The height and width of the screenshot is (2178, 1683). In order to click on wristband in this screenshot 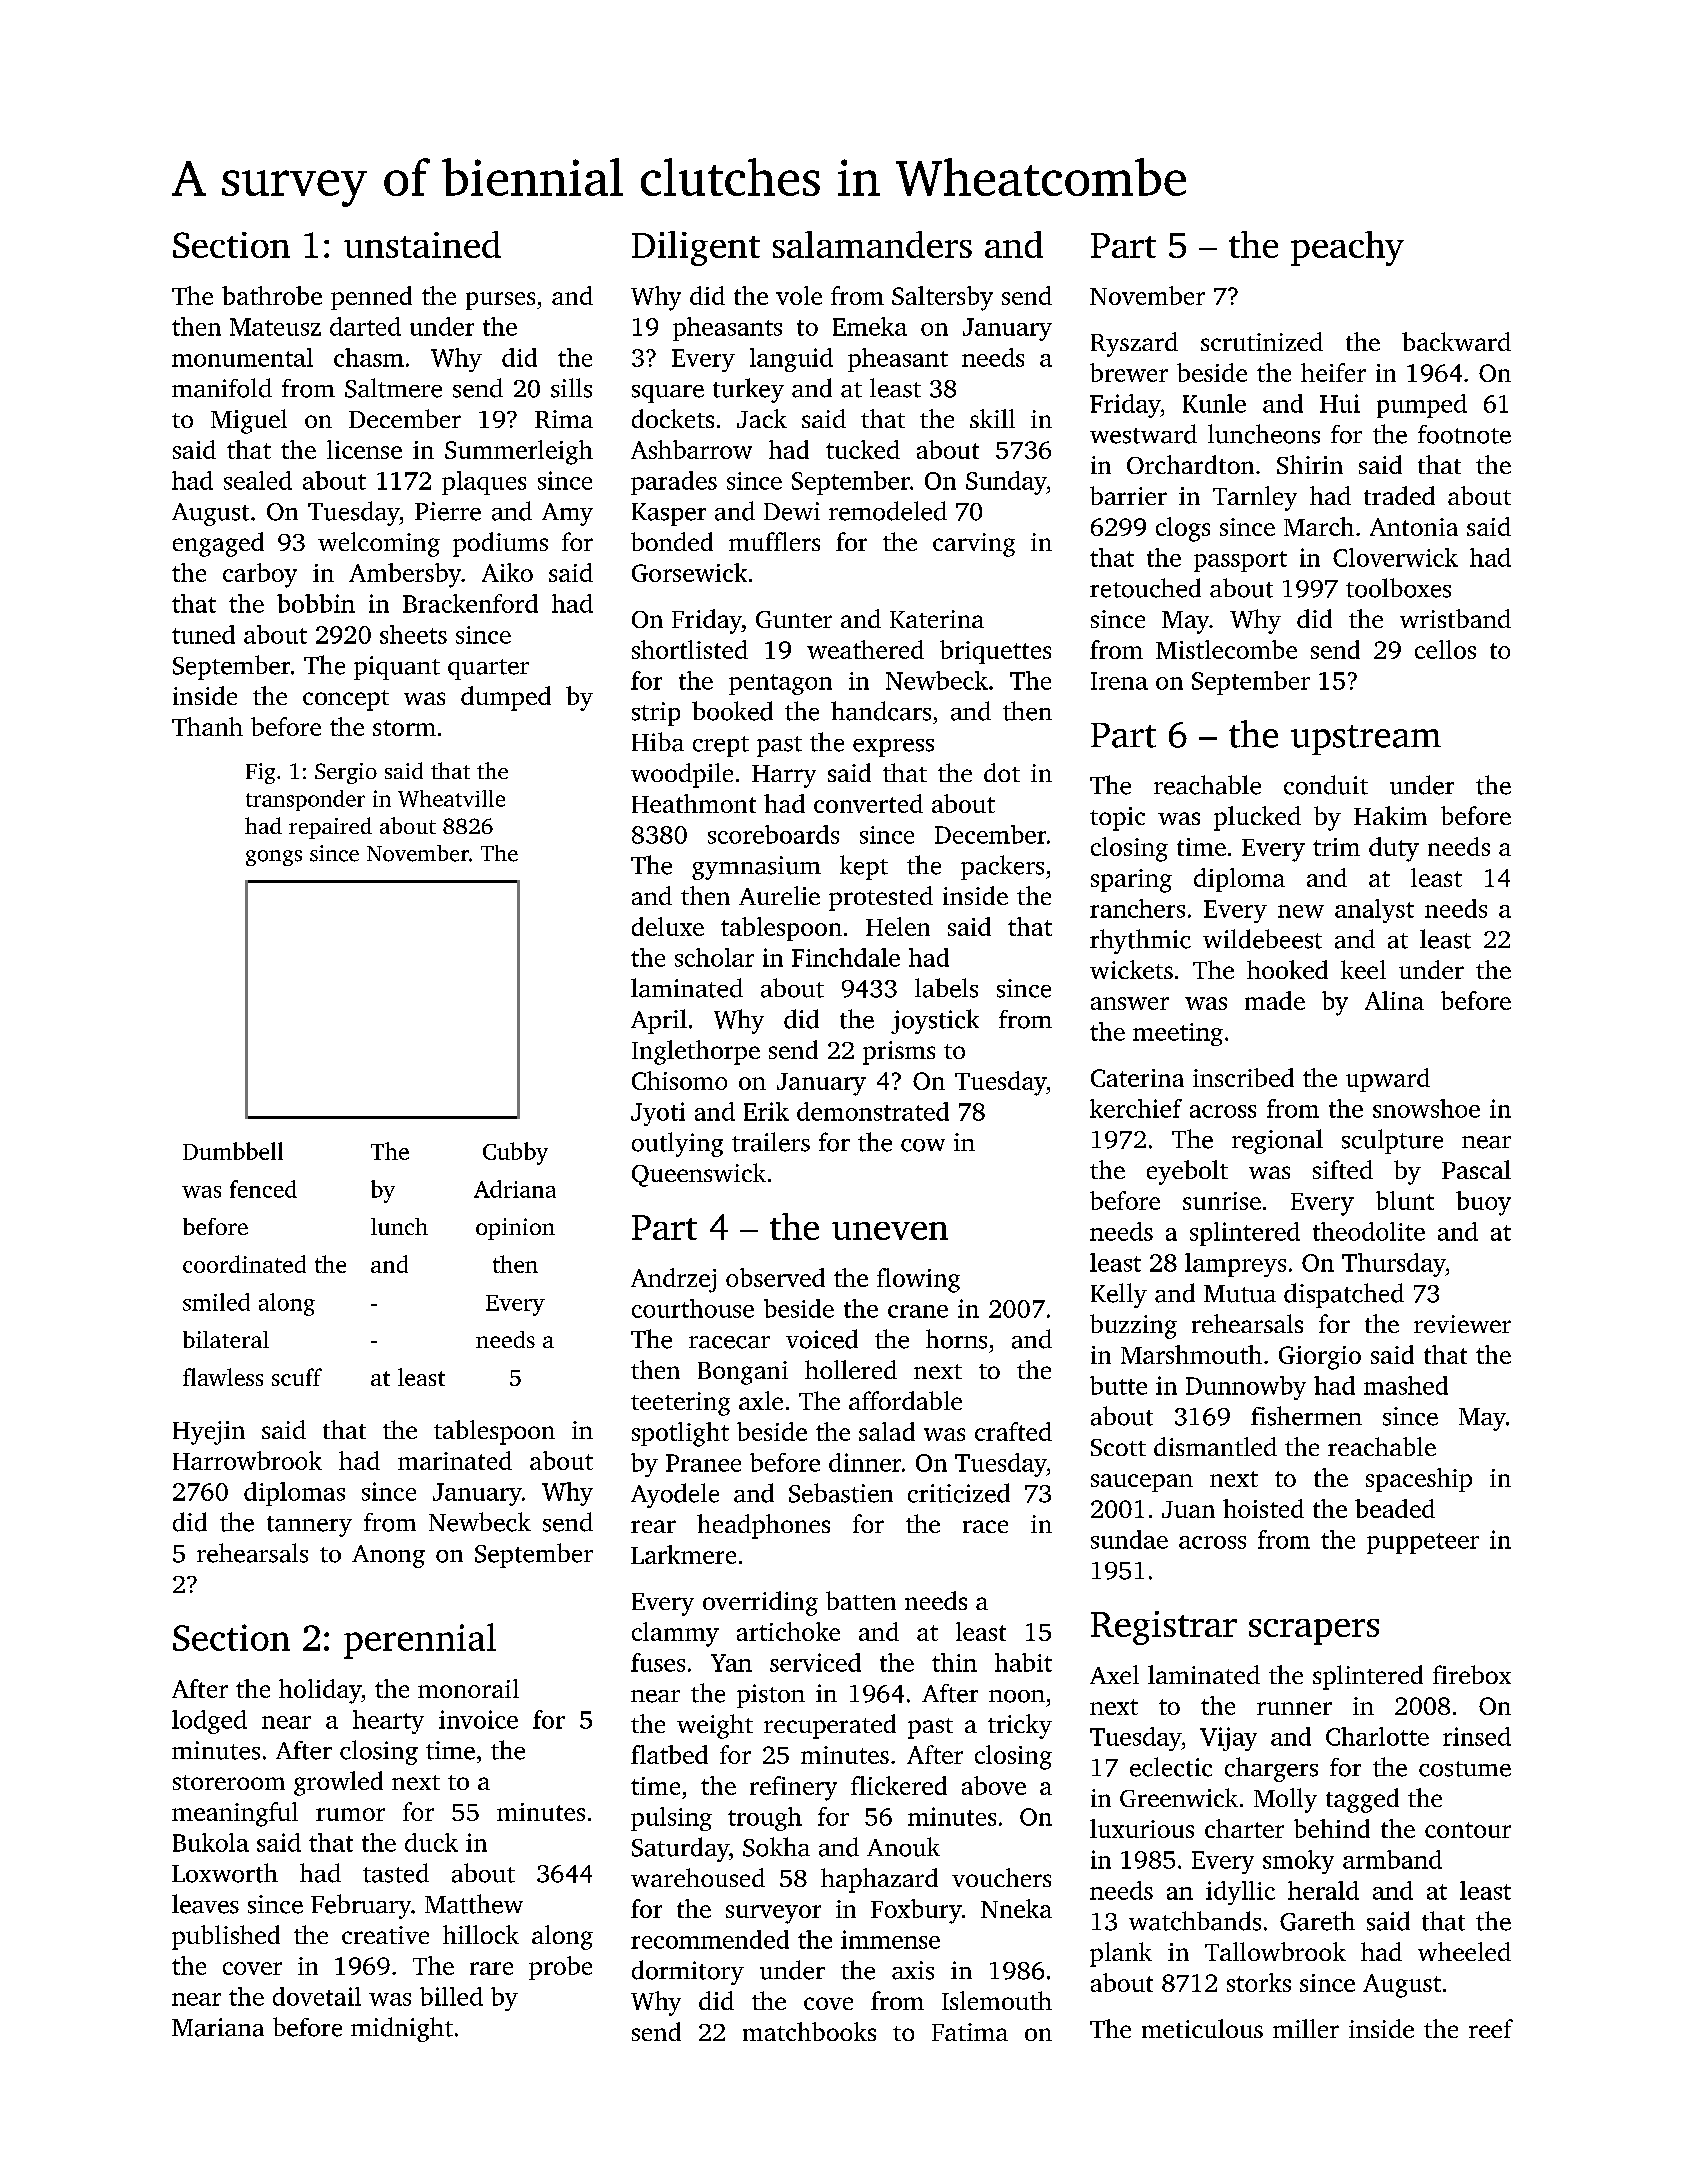, I will do `click(1455, 618)`.
